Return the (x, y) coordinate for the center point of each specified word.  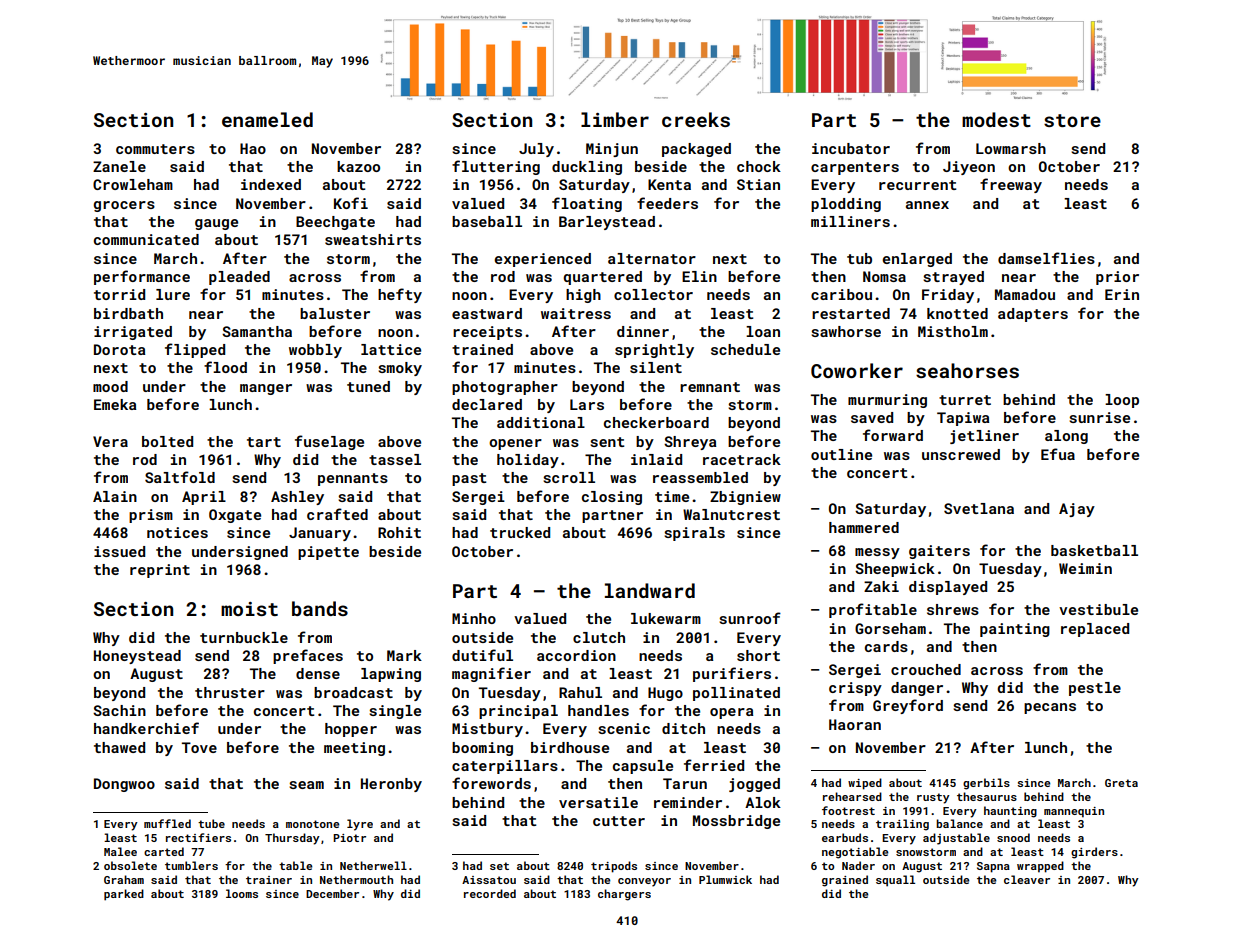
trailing (902, 825)
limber (615, 119)
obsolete (130, 865)
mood (110, 386)
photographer (505, 388)
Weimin (1085, 568)
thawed (119, 747)
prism (151, 516)
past (469, 479)
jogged (754, 785)
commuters (155, 149)
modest (996, 119)
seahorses (967, 370)
